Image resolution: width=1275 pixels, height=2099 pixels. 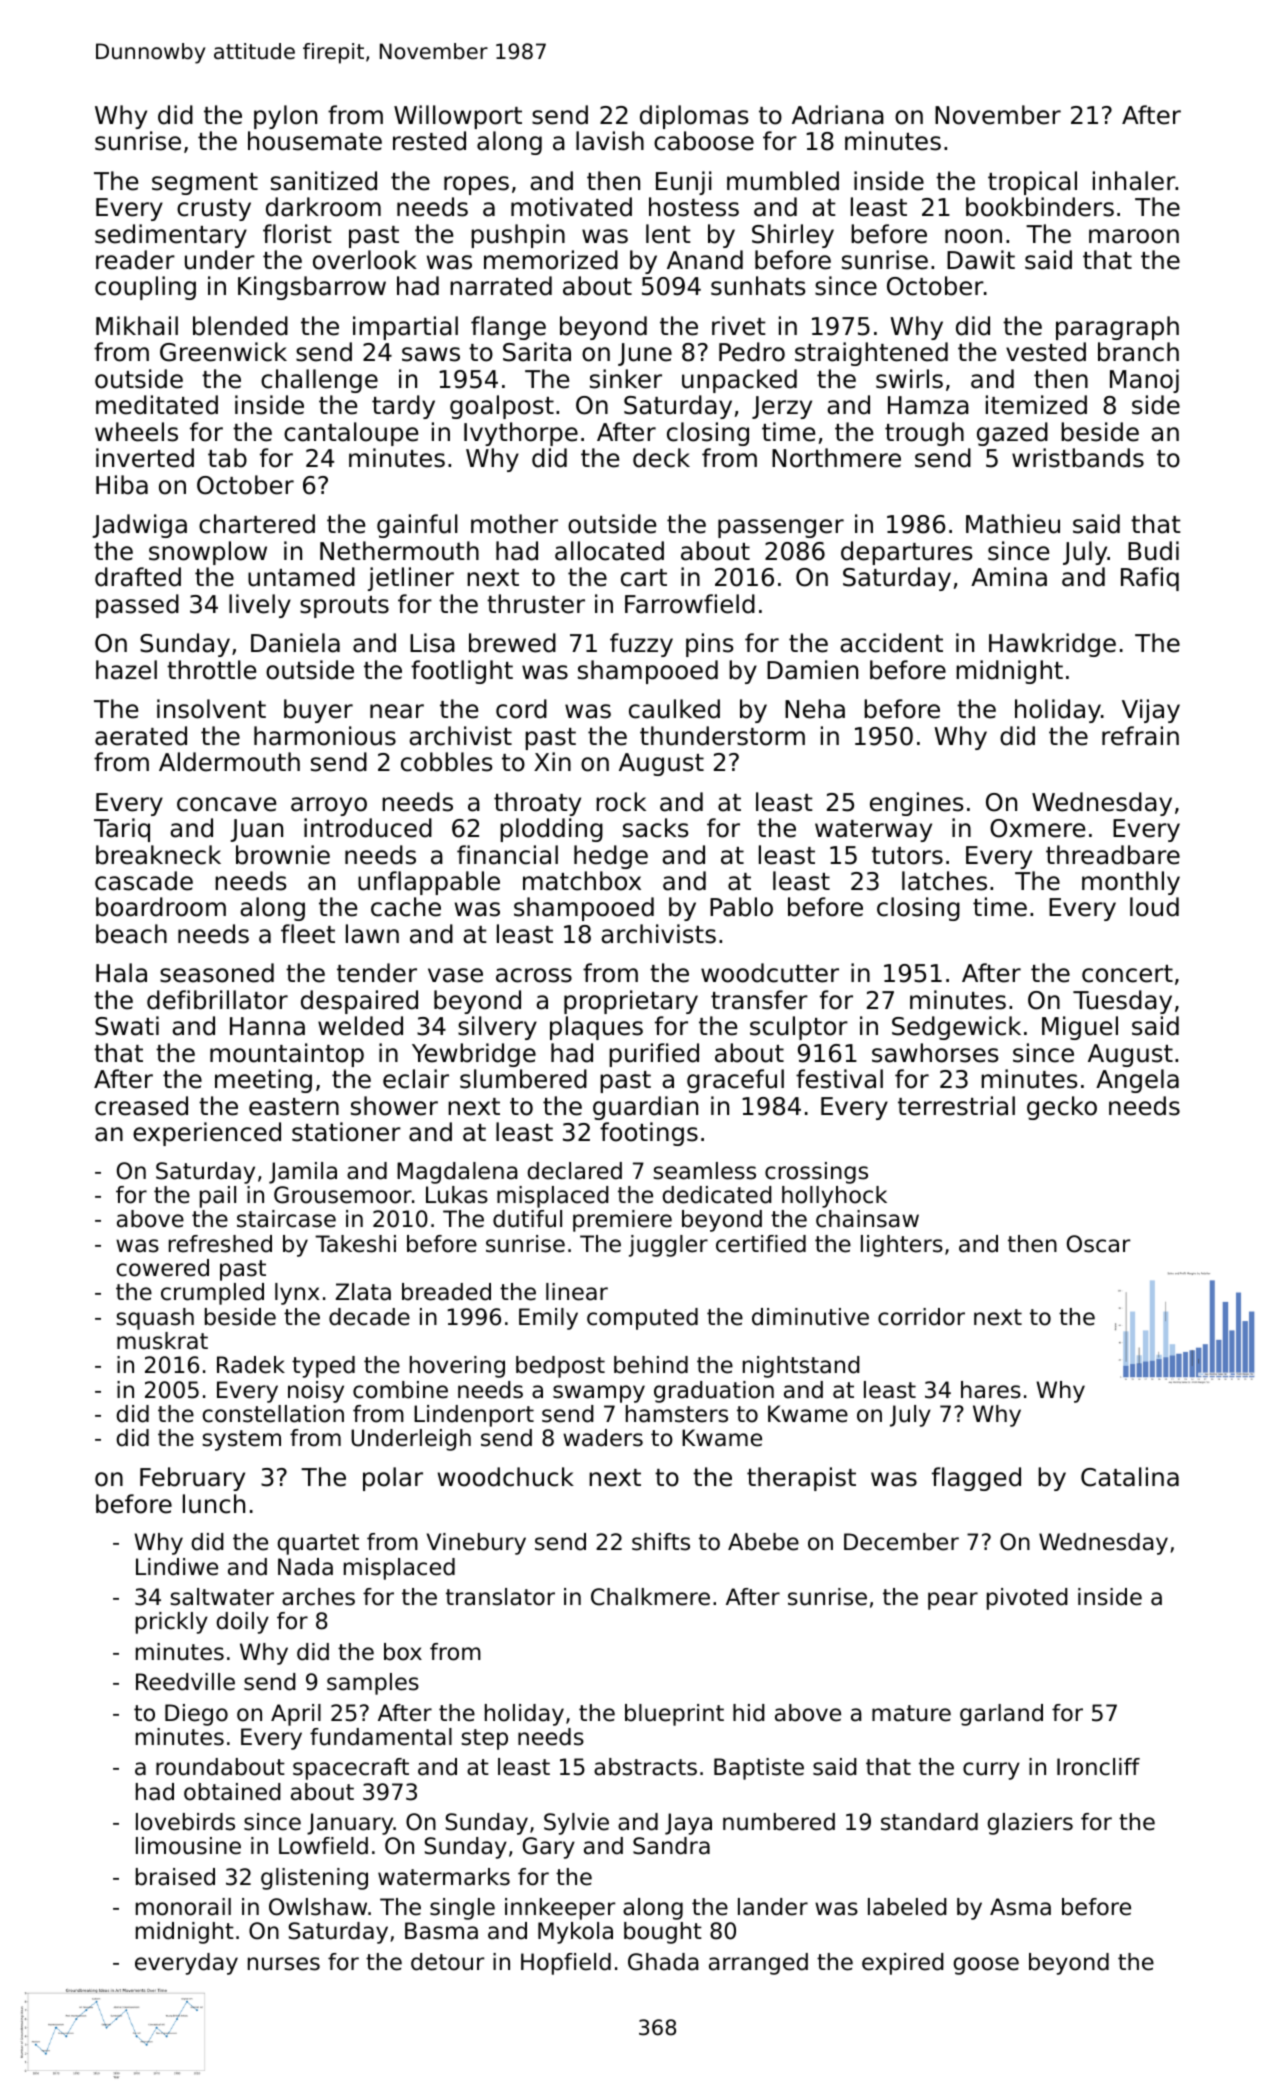 I want to click on terrestrial, so click(x=956, y=1106).
